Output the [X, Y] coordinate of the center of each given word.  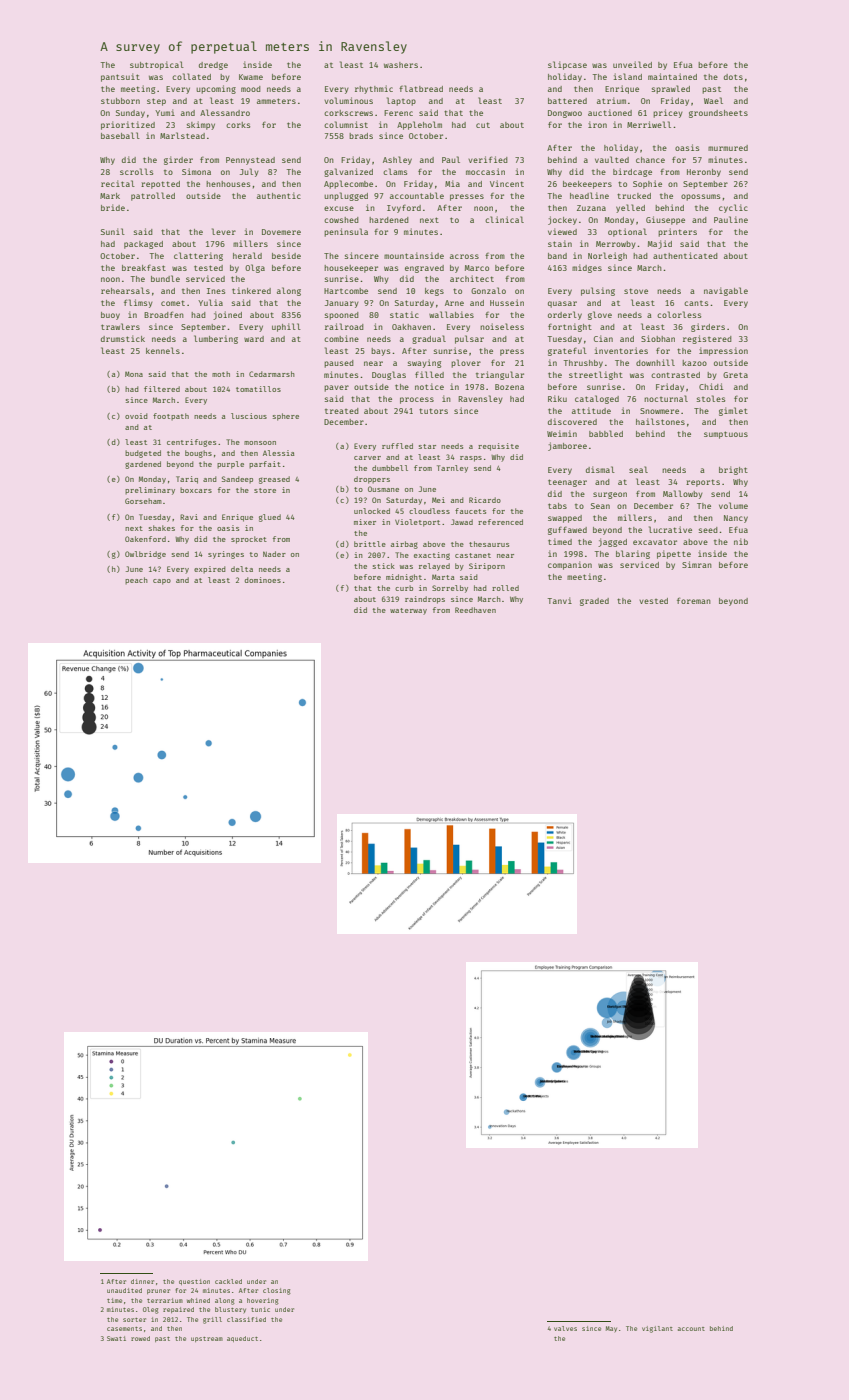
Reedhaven [475, 610]
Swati [116, 1338]
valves [565, 1328]
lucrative [670, 529]
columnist [346, 124]
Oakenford [145, 539]
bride [113, 207]
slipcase [567, 65]
